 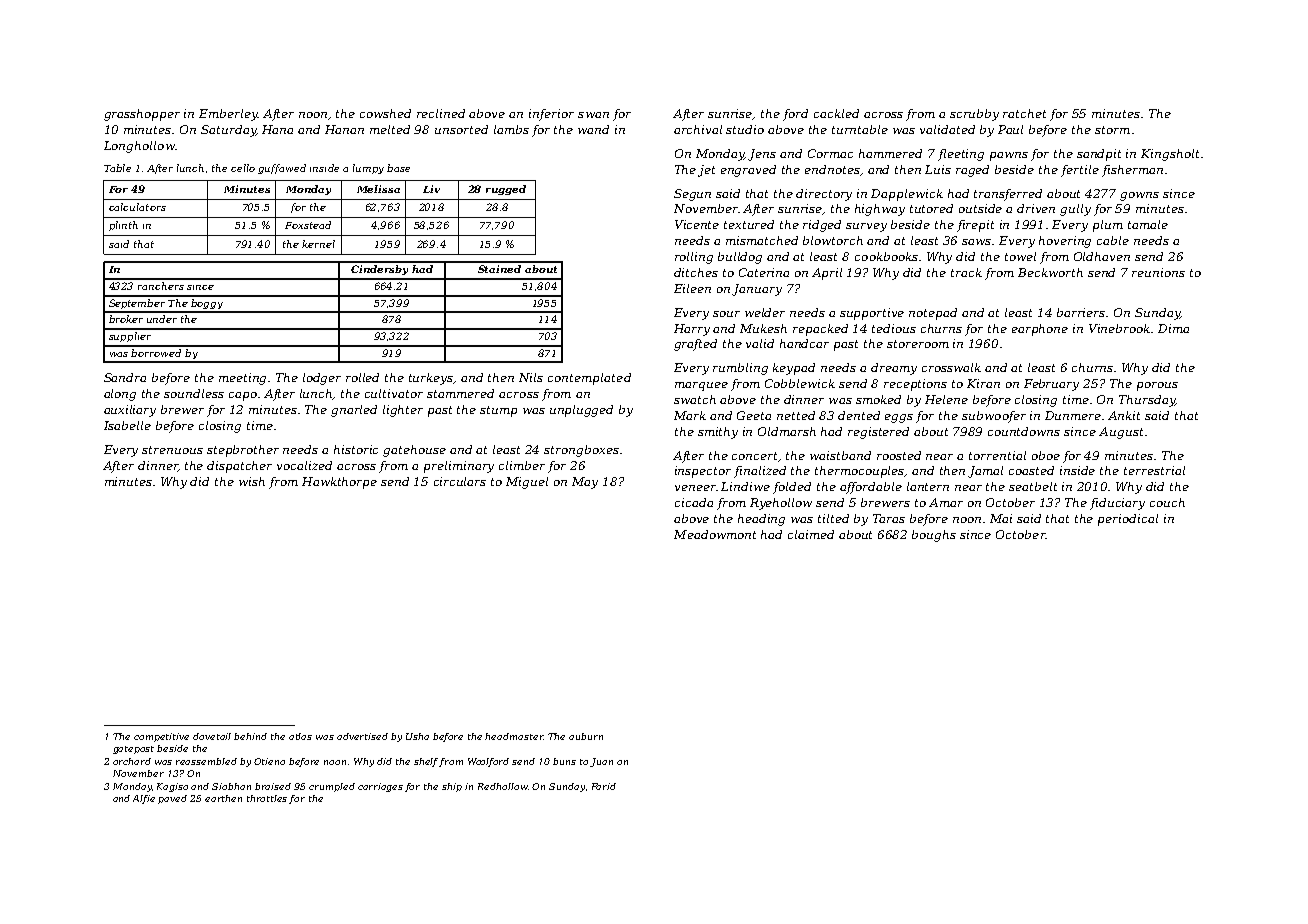 What do you see at coordinates (514, 736) in the screenshot?
I see `headmaster` at bounding box center [514, 736].
